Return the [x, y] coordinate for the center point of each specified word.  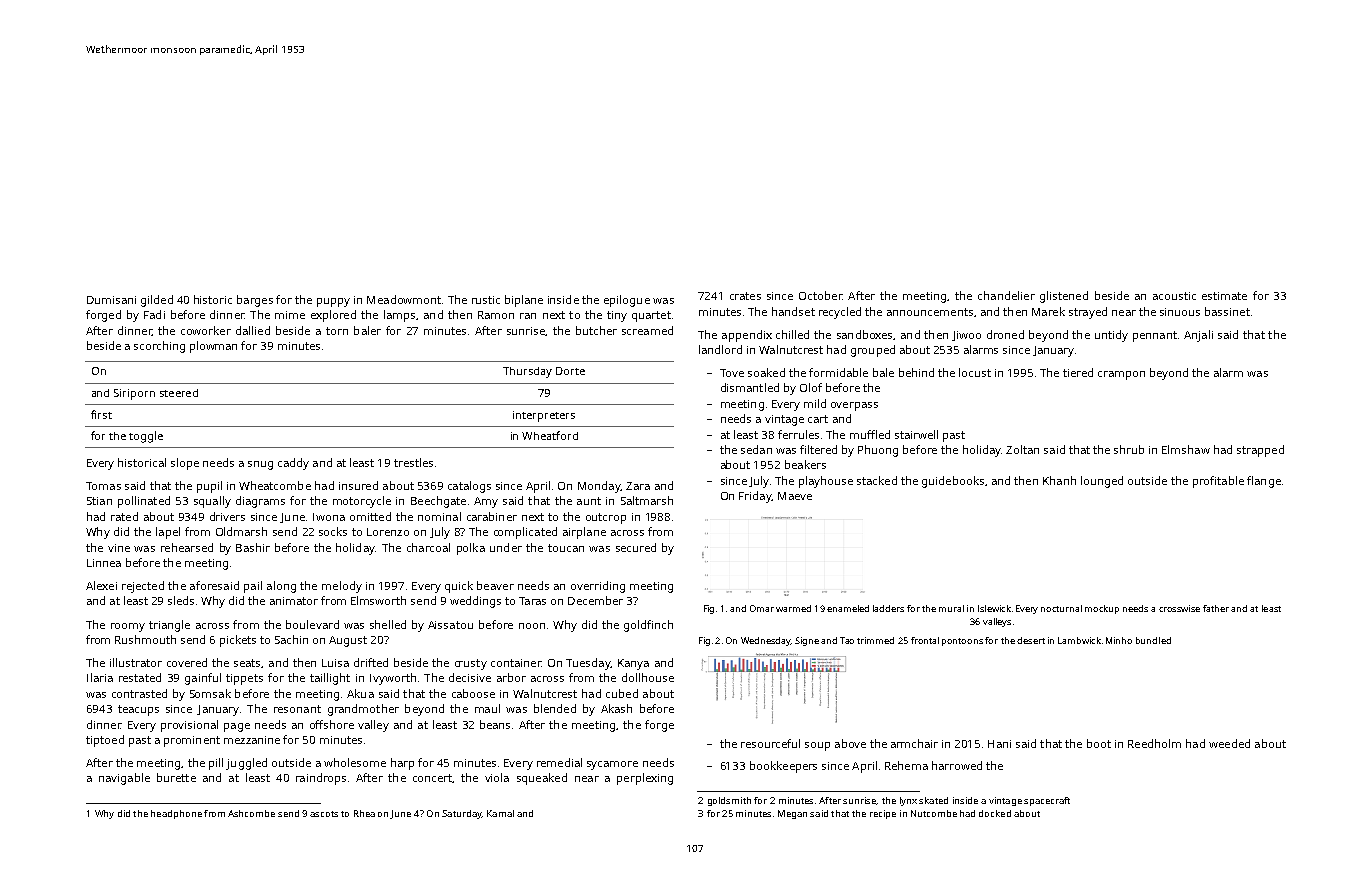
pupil [209, 487]
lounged [1102, 482]
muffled [870, 434]
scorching [159, 347]
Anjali [1198, 336]
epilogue [627, 301]
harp [402, 764]
